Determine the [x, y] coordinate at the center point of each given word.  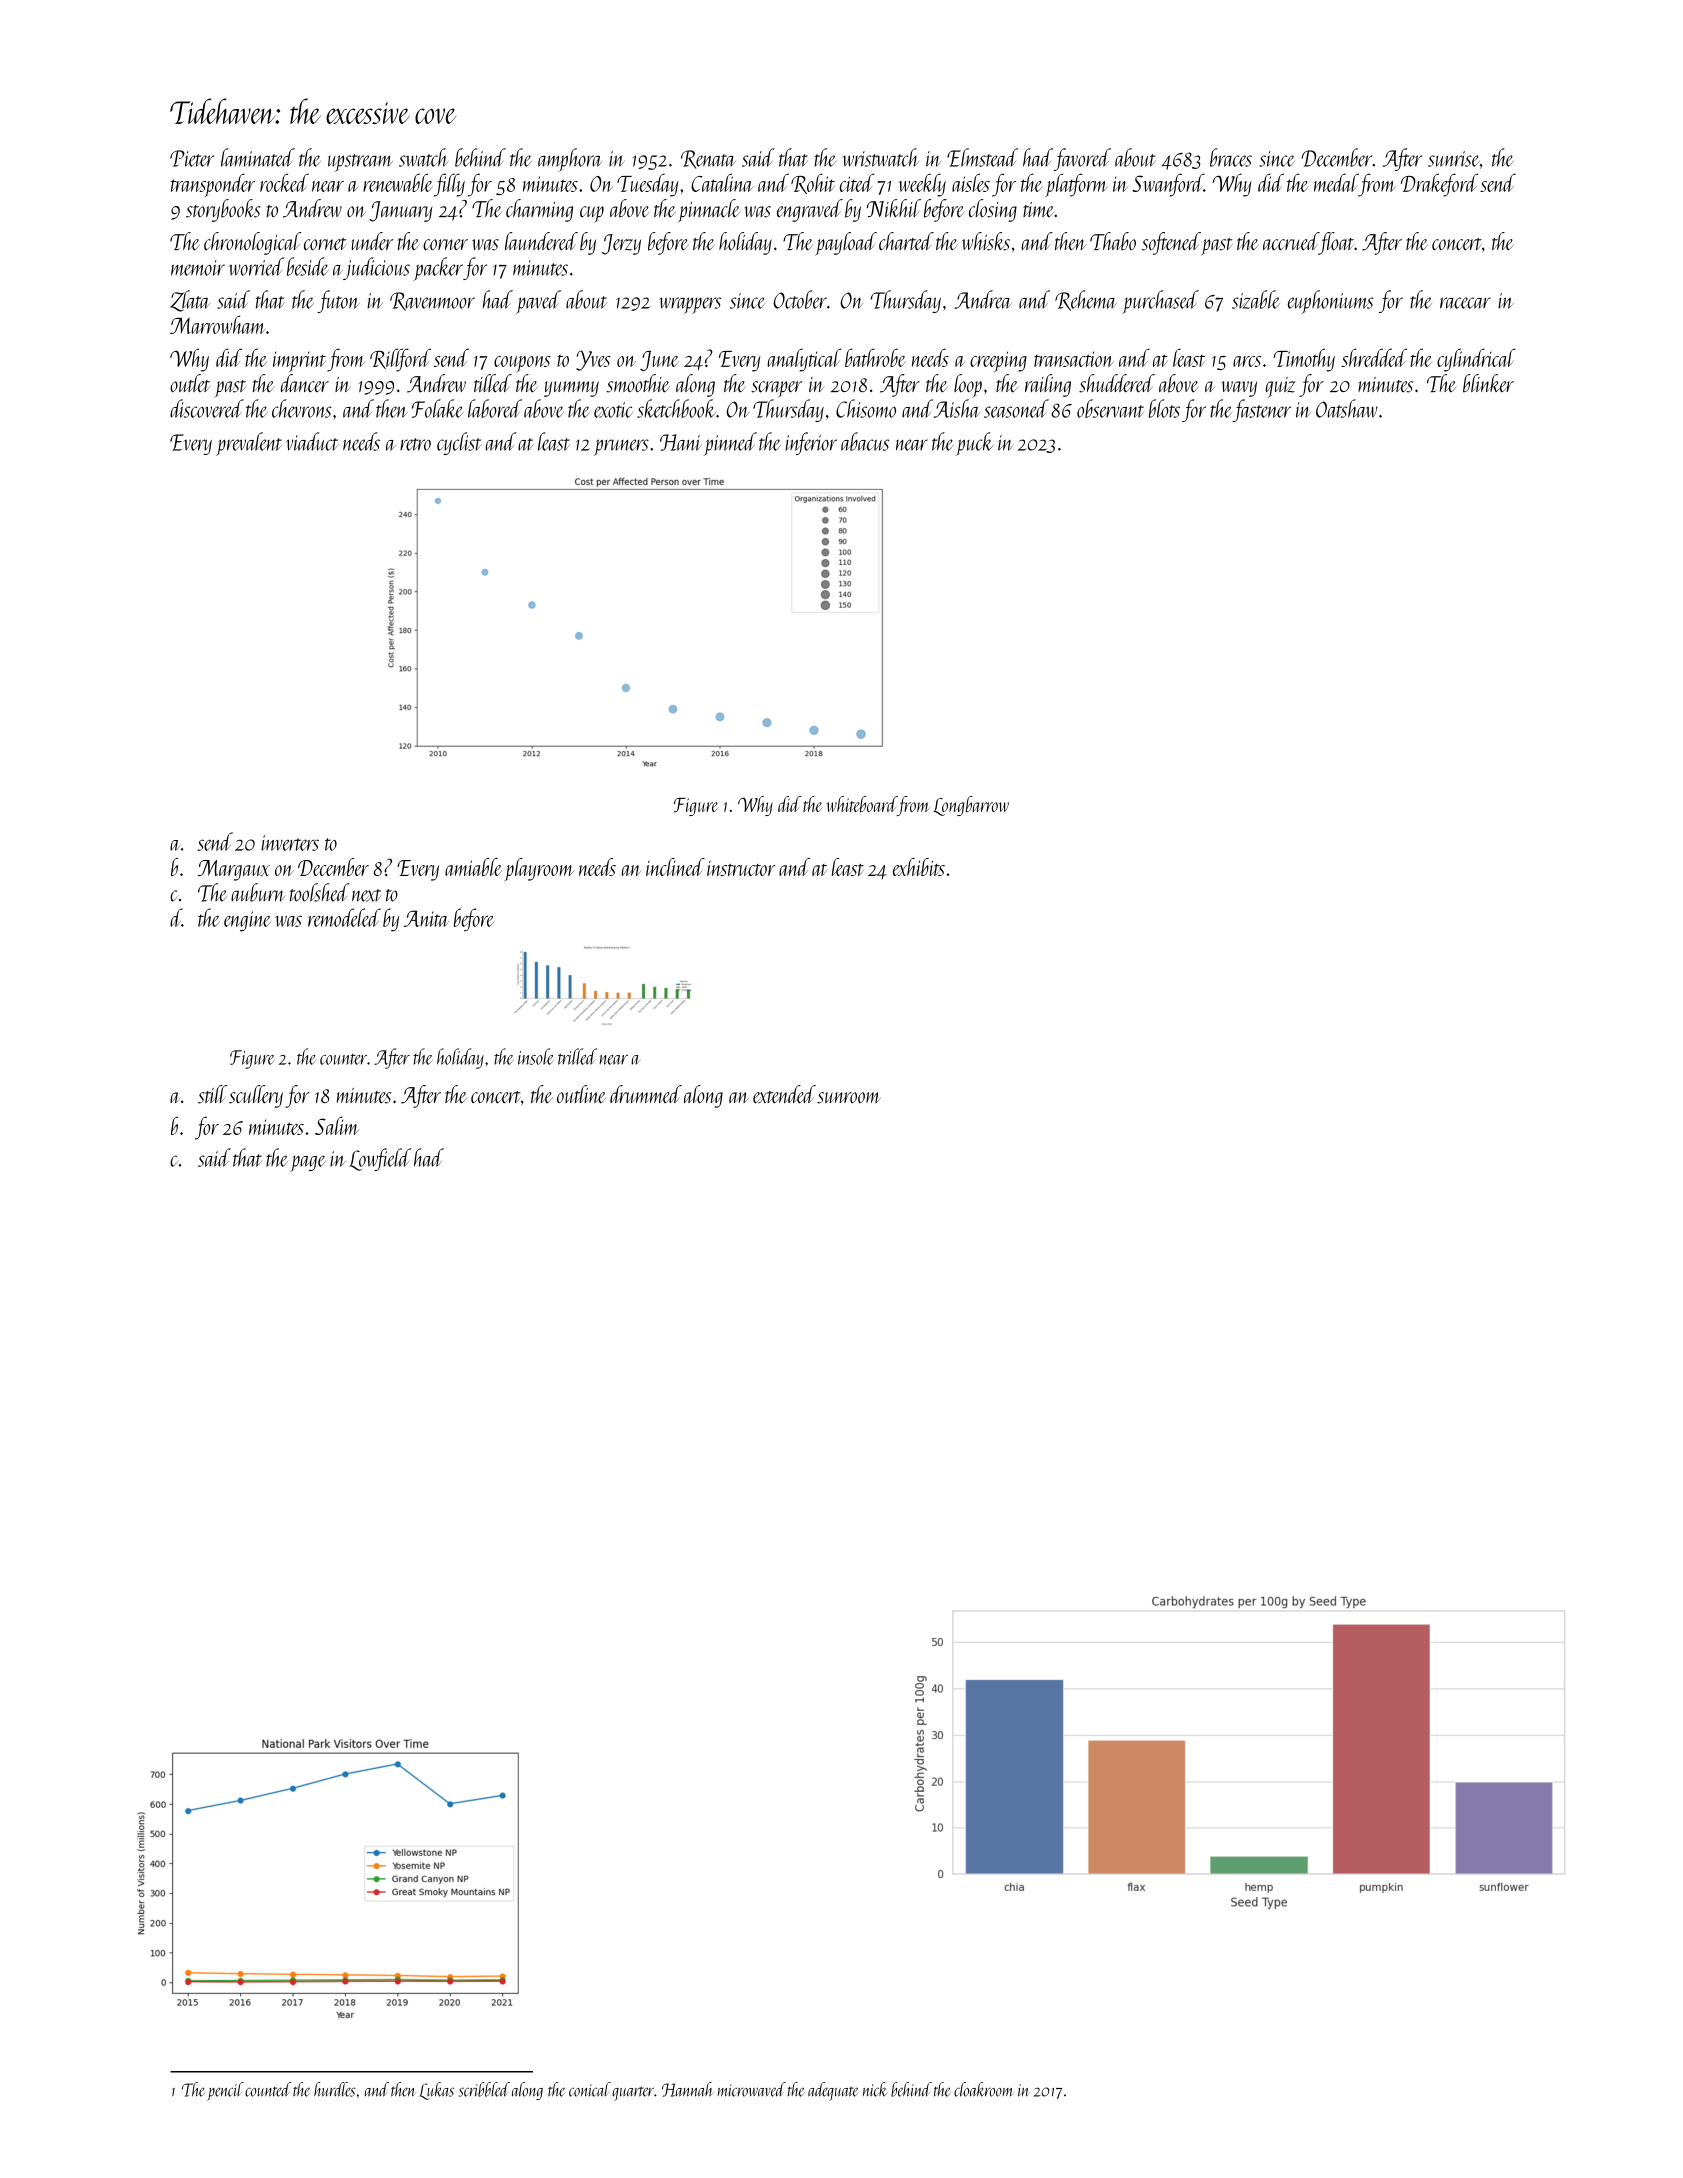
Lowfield [380, 1159]
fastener [1261, 410]
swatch [423, 157]
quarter [633, 2093]
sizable [1256, 299]
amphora [570, 160]
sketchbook [676, 408]
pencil [225, 2091]
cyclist [459, 443]
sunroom [849, 1098]
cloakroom [983, 2089]
